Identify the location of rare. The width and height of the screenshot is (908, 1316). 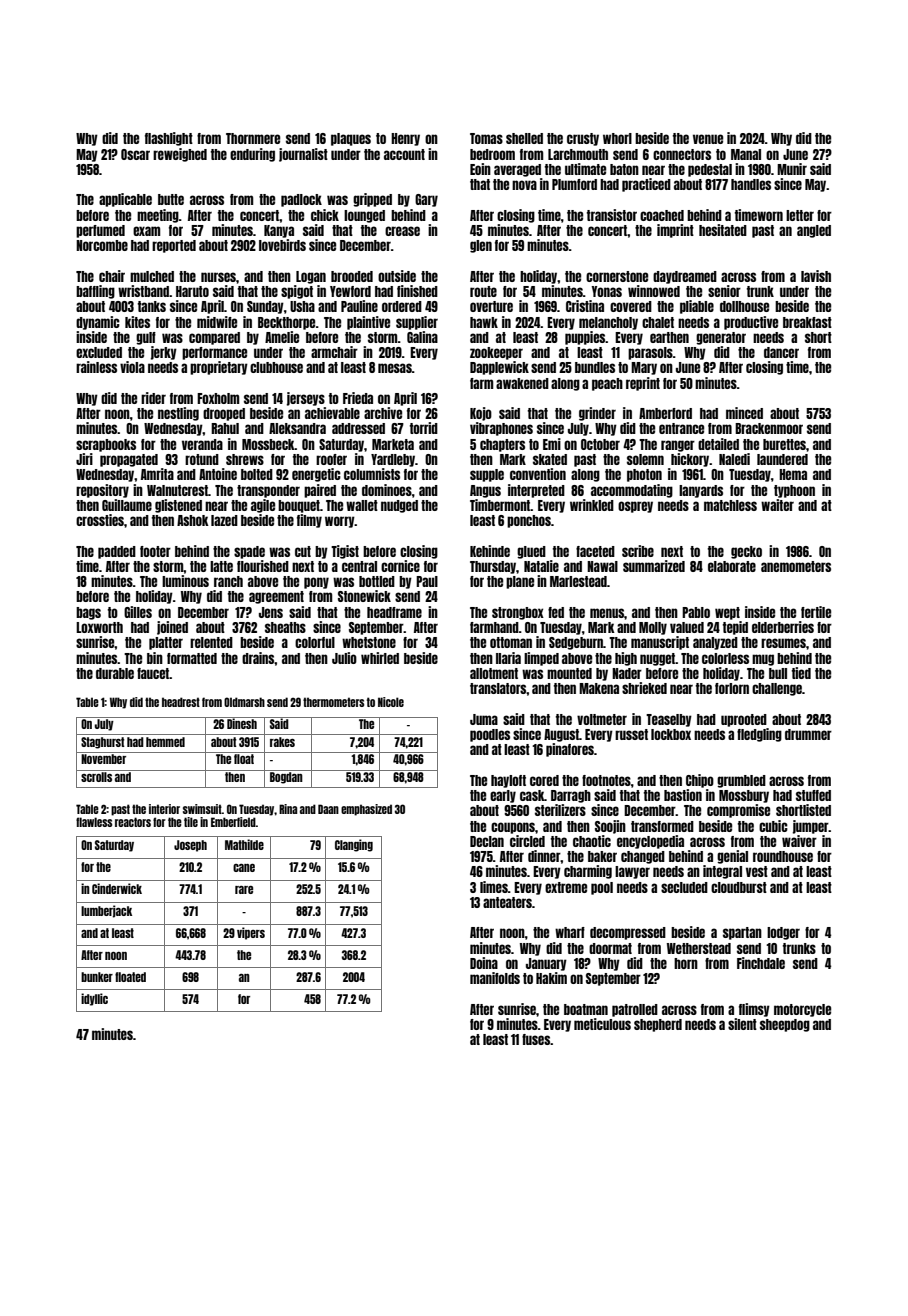
(244, 890).
